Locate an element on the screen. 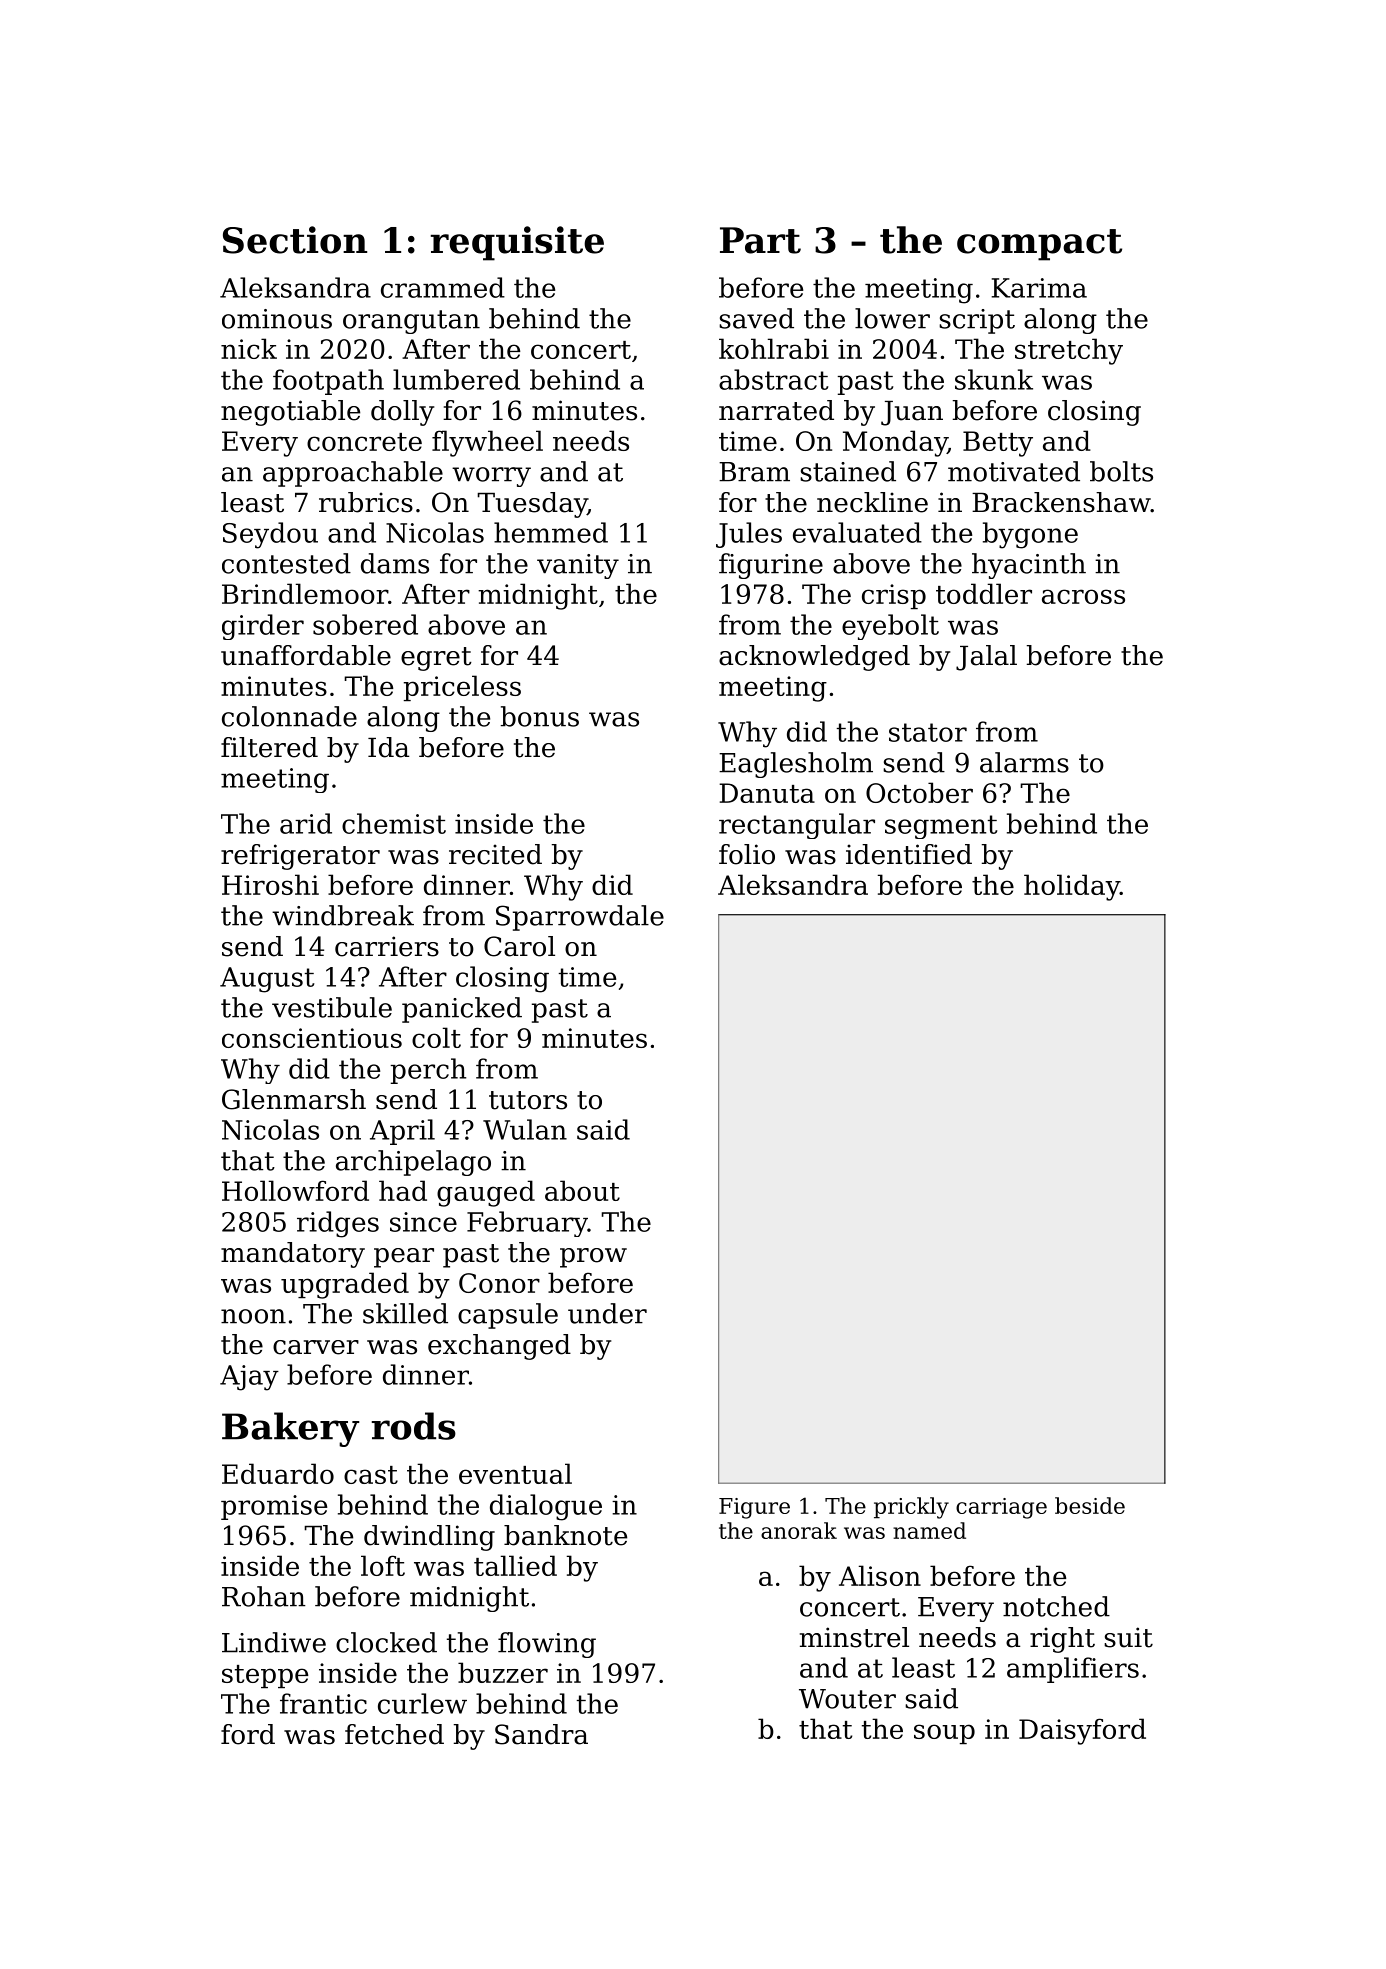 Image resolution: width=1386 pixels, height=1969 pixels. fetched is located at coordinates (394, 1734).
